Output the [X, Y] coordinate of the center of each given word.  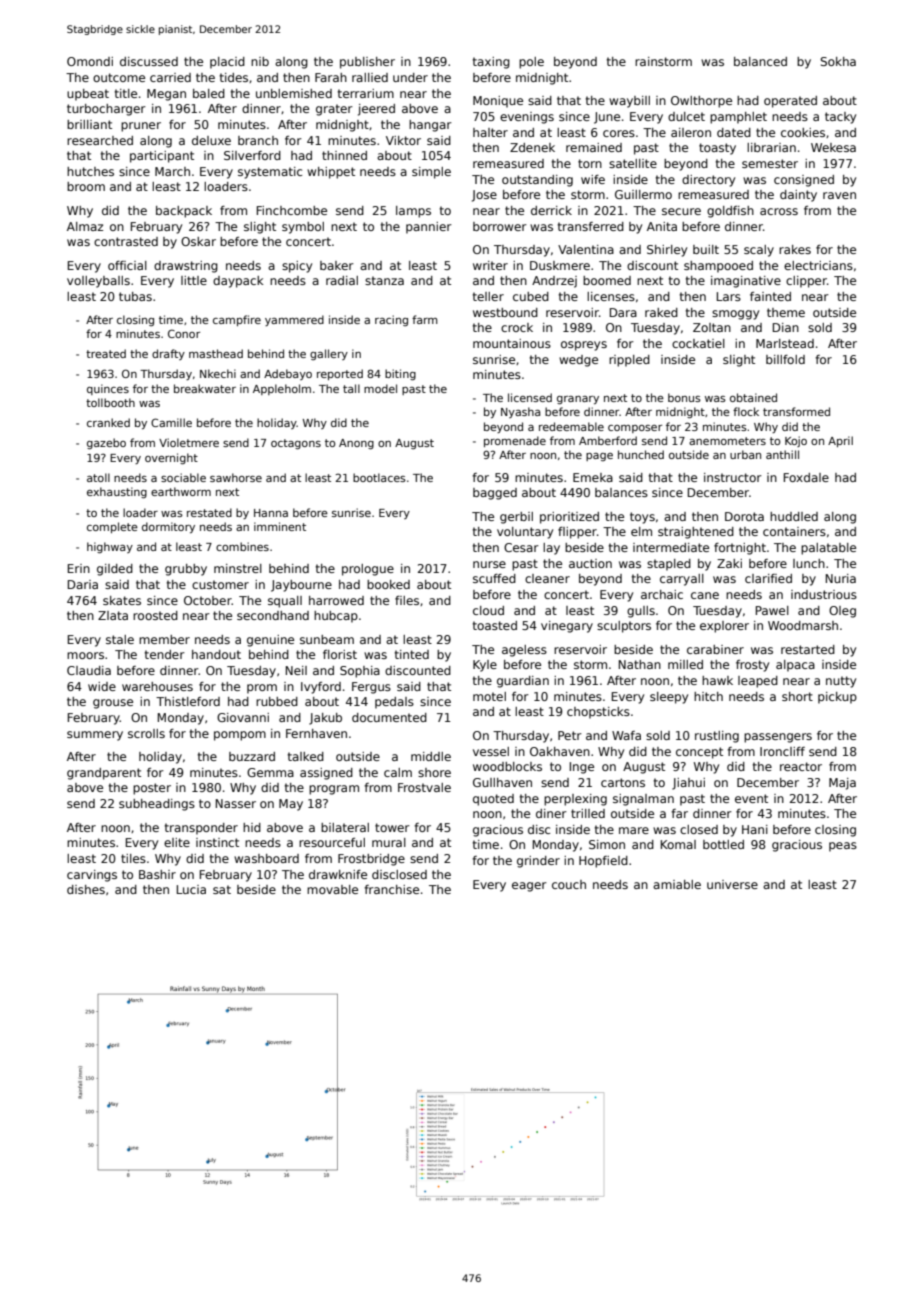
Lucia [191, 889]
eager [529, 887]
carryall [682, 580]
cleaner [547, 578]
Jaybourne [301, 586]
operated [790, 102]
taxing [491, 63]
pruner [141, 127]
